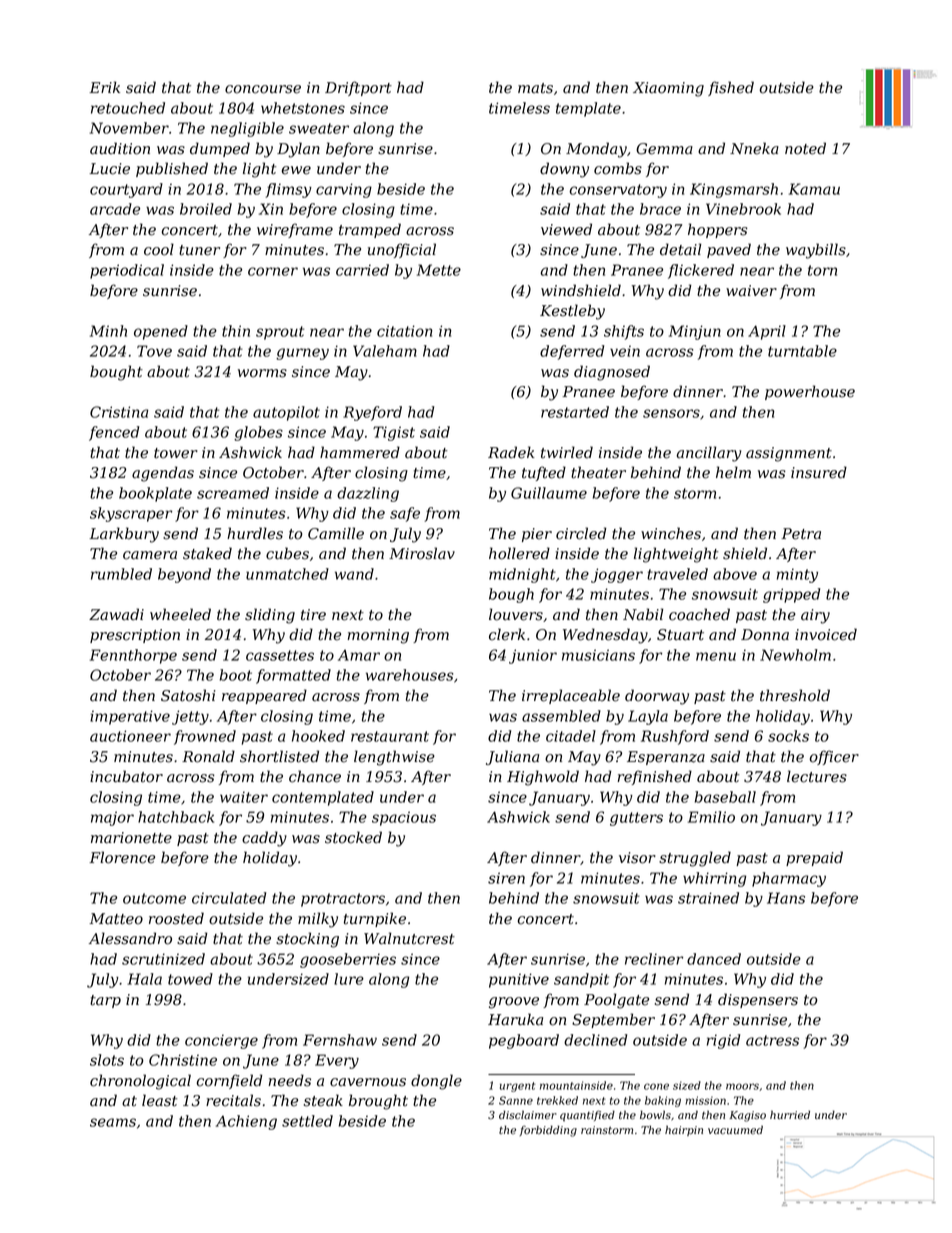 Image resolution: width=952 pixels, height=1233 pixels. Describe the element at coordinates (564, 170) in the screenshot. I see `downy` at that location.
